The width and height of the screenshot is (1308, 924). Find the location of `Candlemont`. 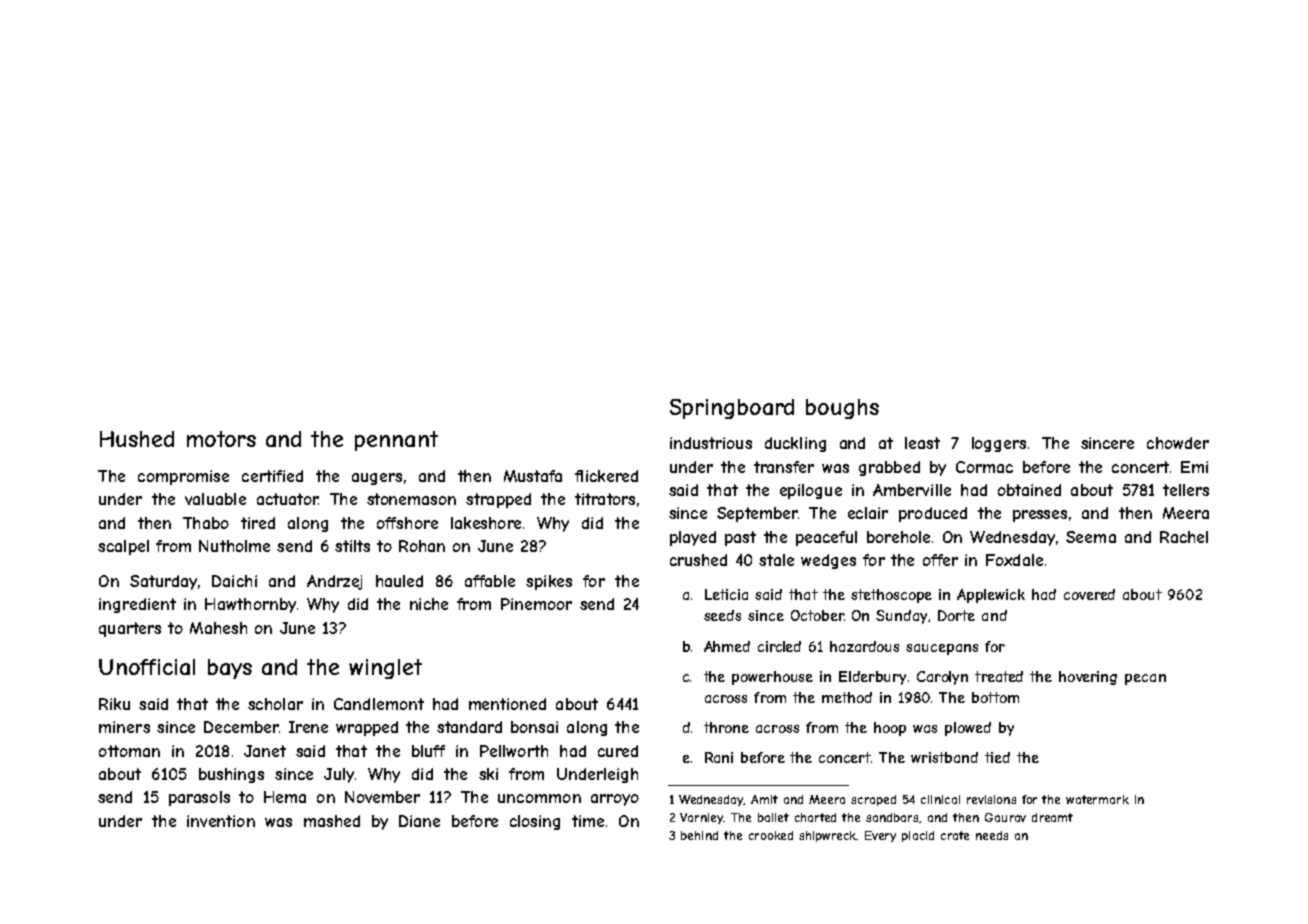

Candlemont is located at coordinates (379, 704).
